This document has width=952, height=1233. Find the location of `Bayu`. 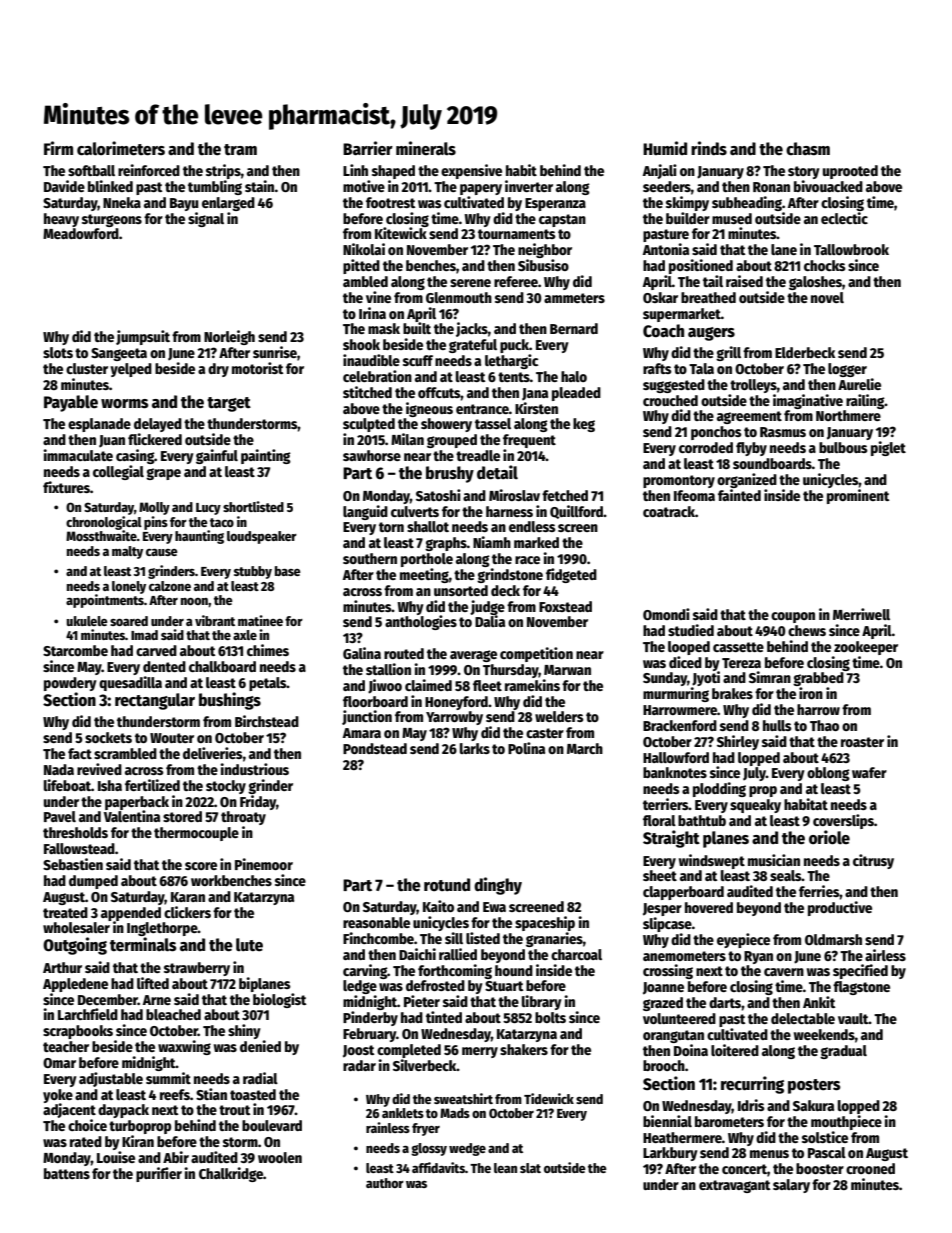

Bayu is located at coordinates (184, 204).
